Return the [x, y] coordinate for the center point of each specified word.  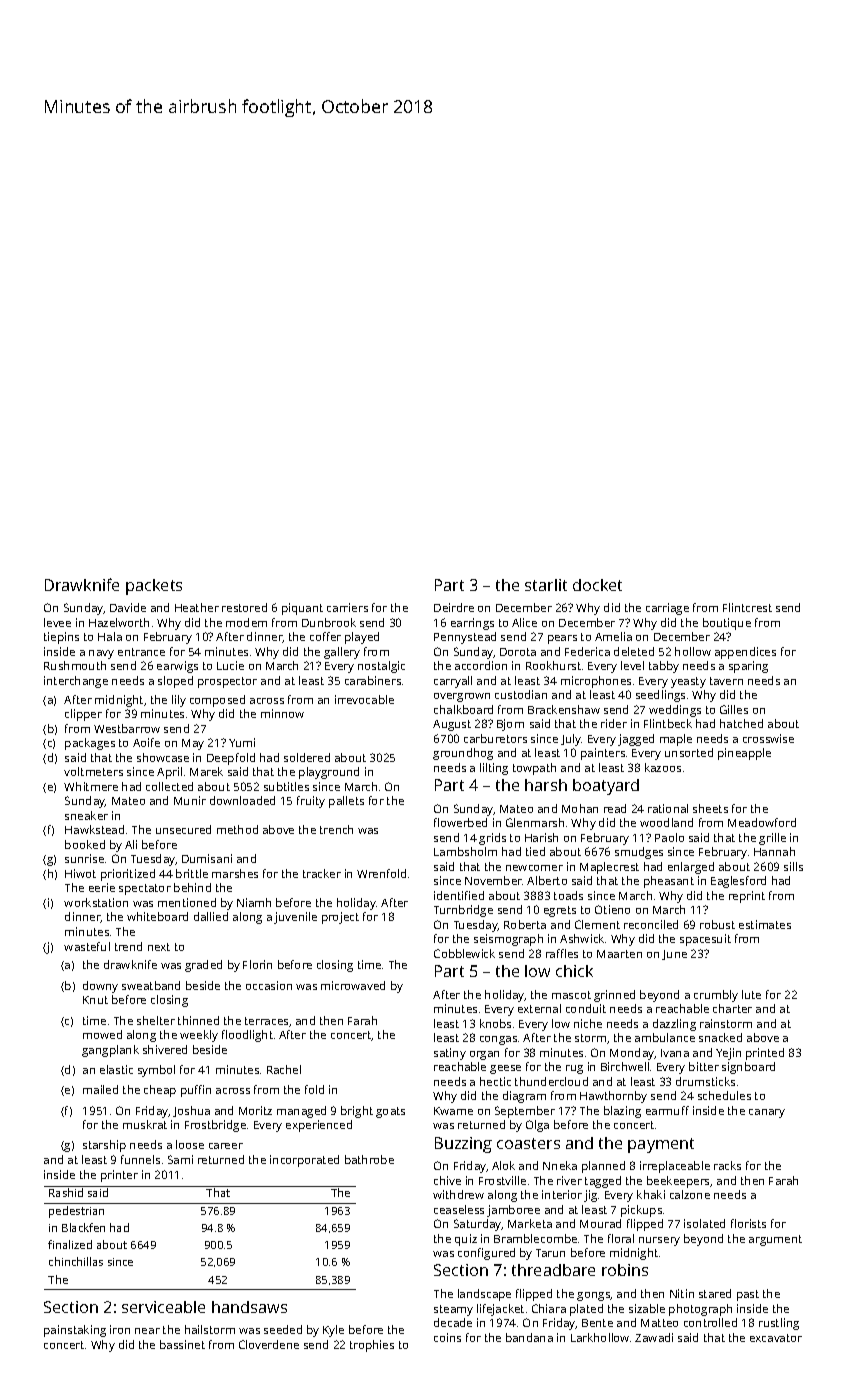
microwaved [353, 985]
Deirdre [454, 607]
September [525, 1112]
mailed [100, 1089]
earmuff [667, 1110]
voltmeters [93, 771]
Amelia [613, 636]
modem [246, 622]
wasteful [87, 946]
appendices [745, 653]
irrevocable [364, 699]
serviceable [163, 1307]
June [674, 955]
